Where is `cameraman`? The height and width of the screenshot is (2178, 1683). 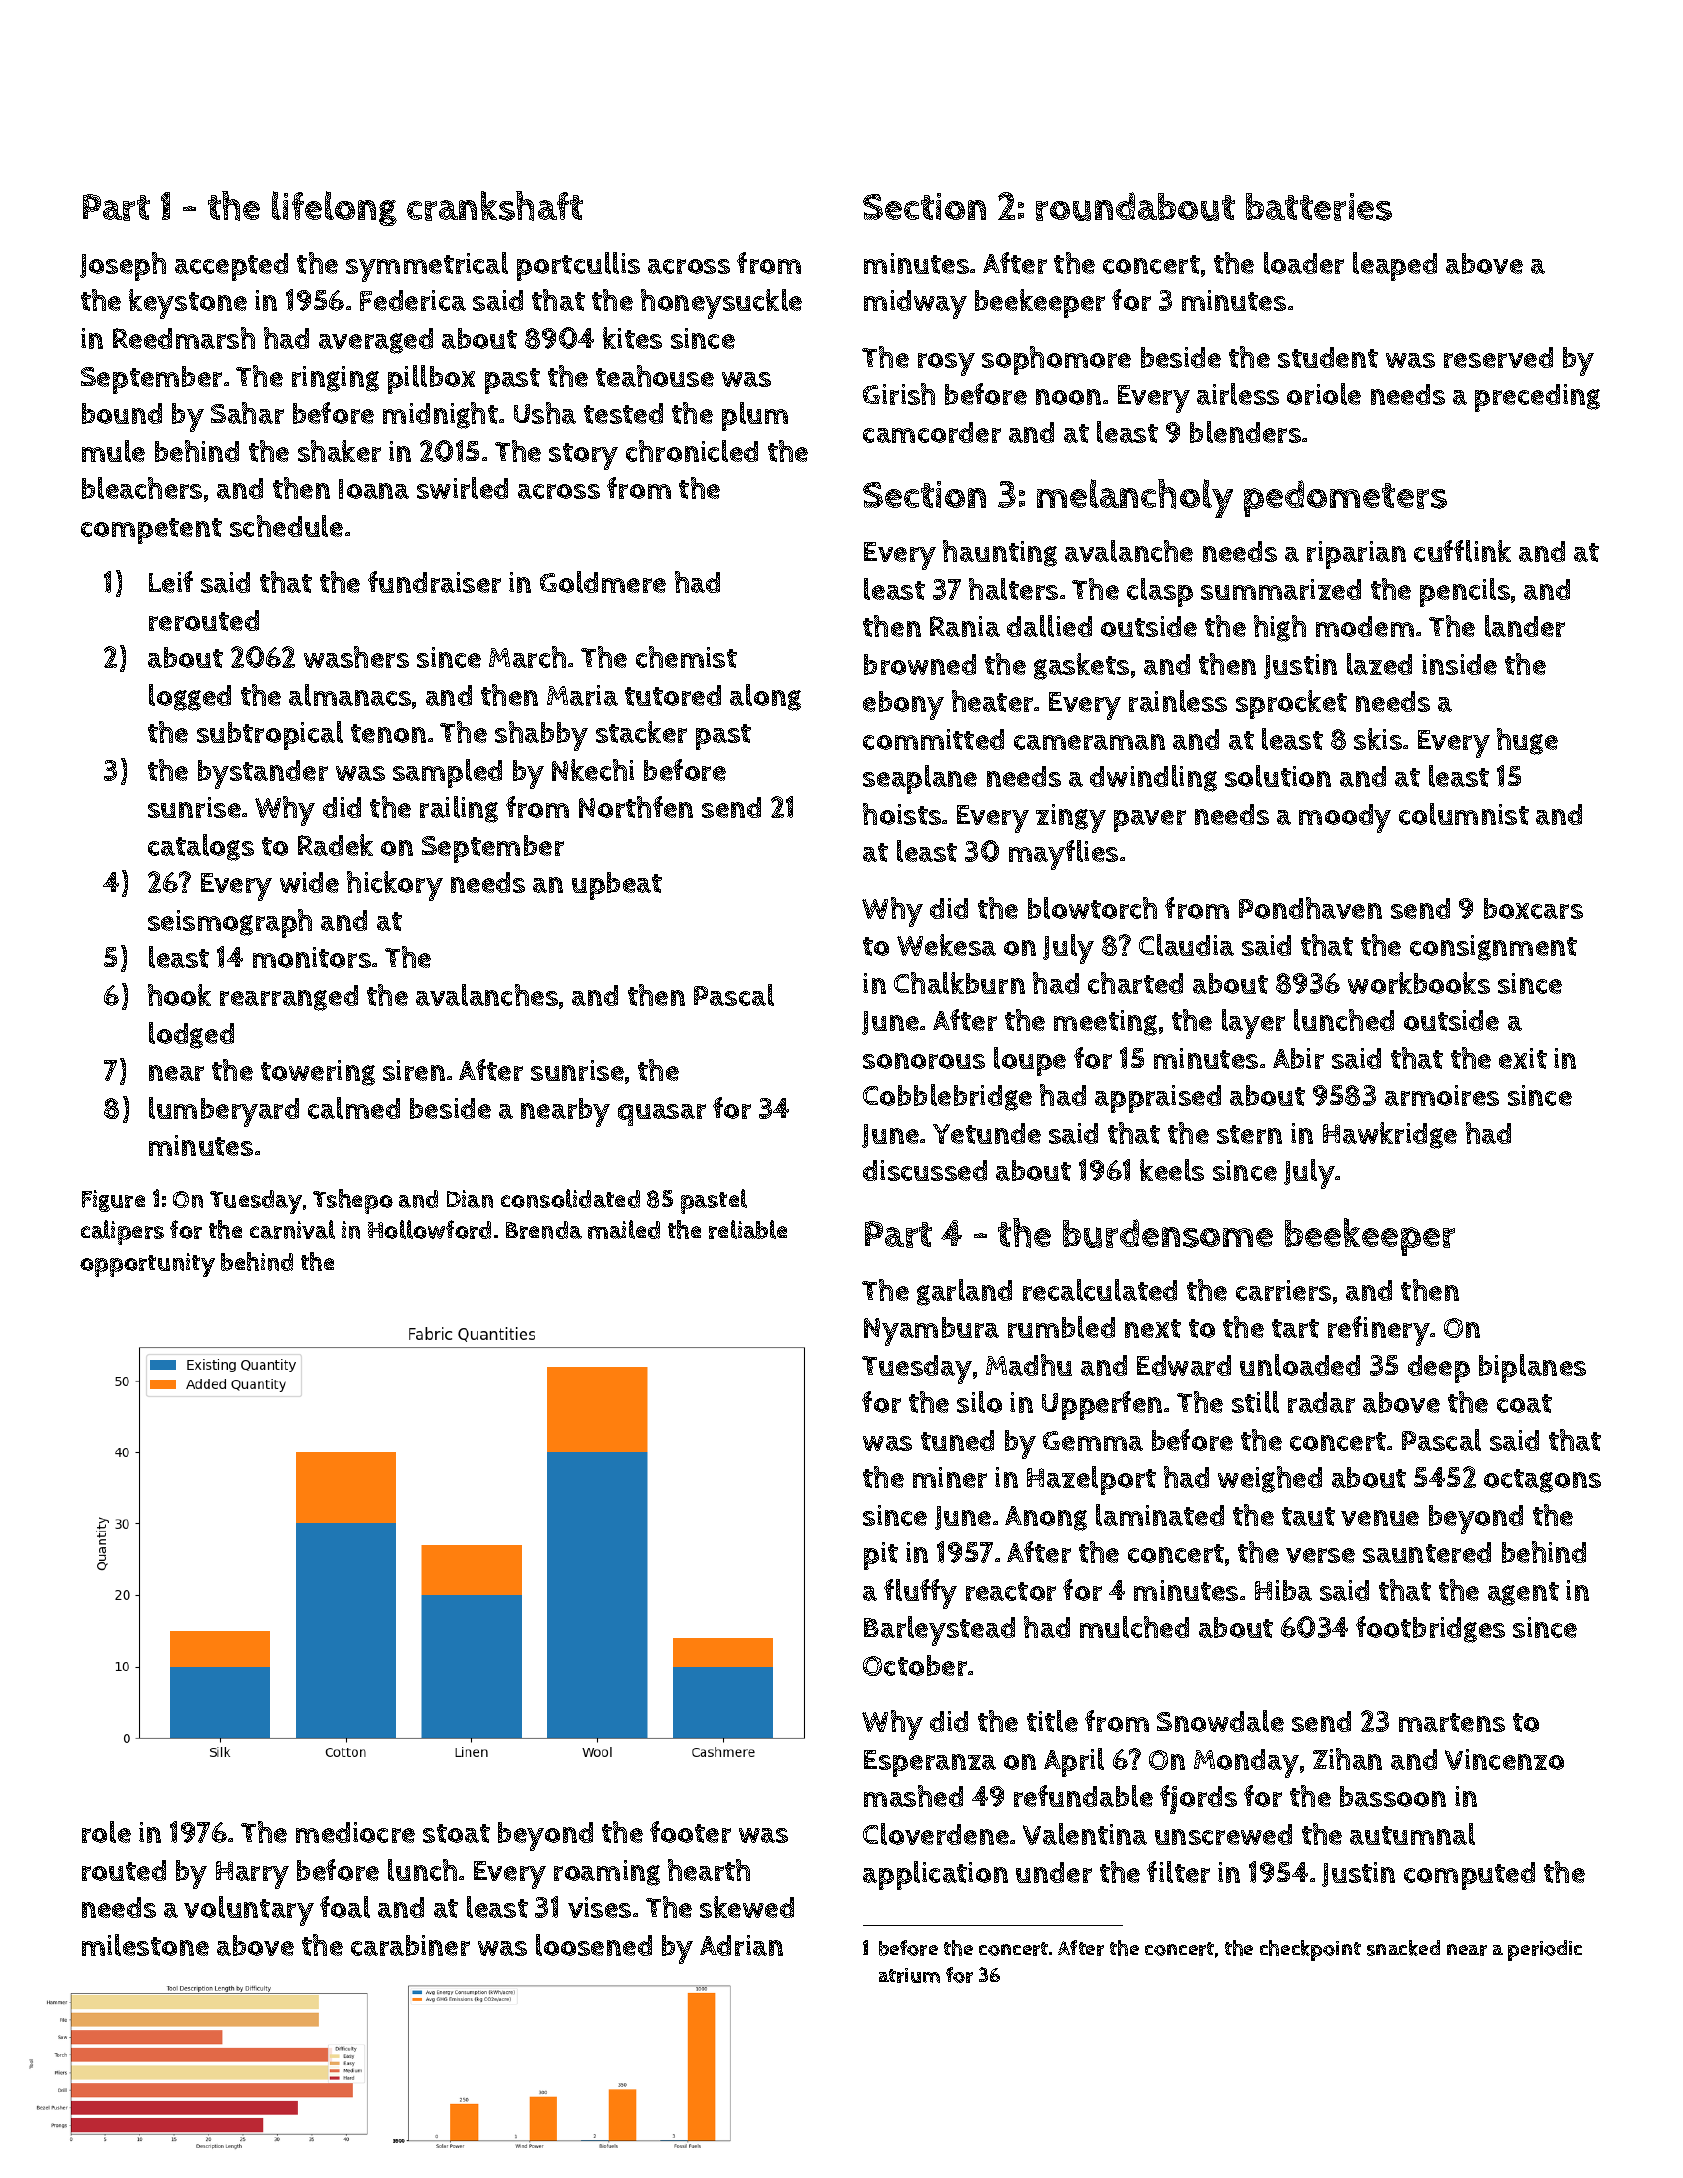 cameraman is located at coordinates (1089, 742).
